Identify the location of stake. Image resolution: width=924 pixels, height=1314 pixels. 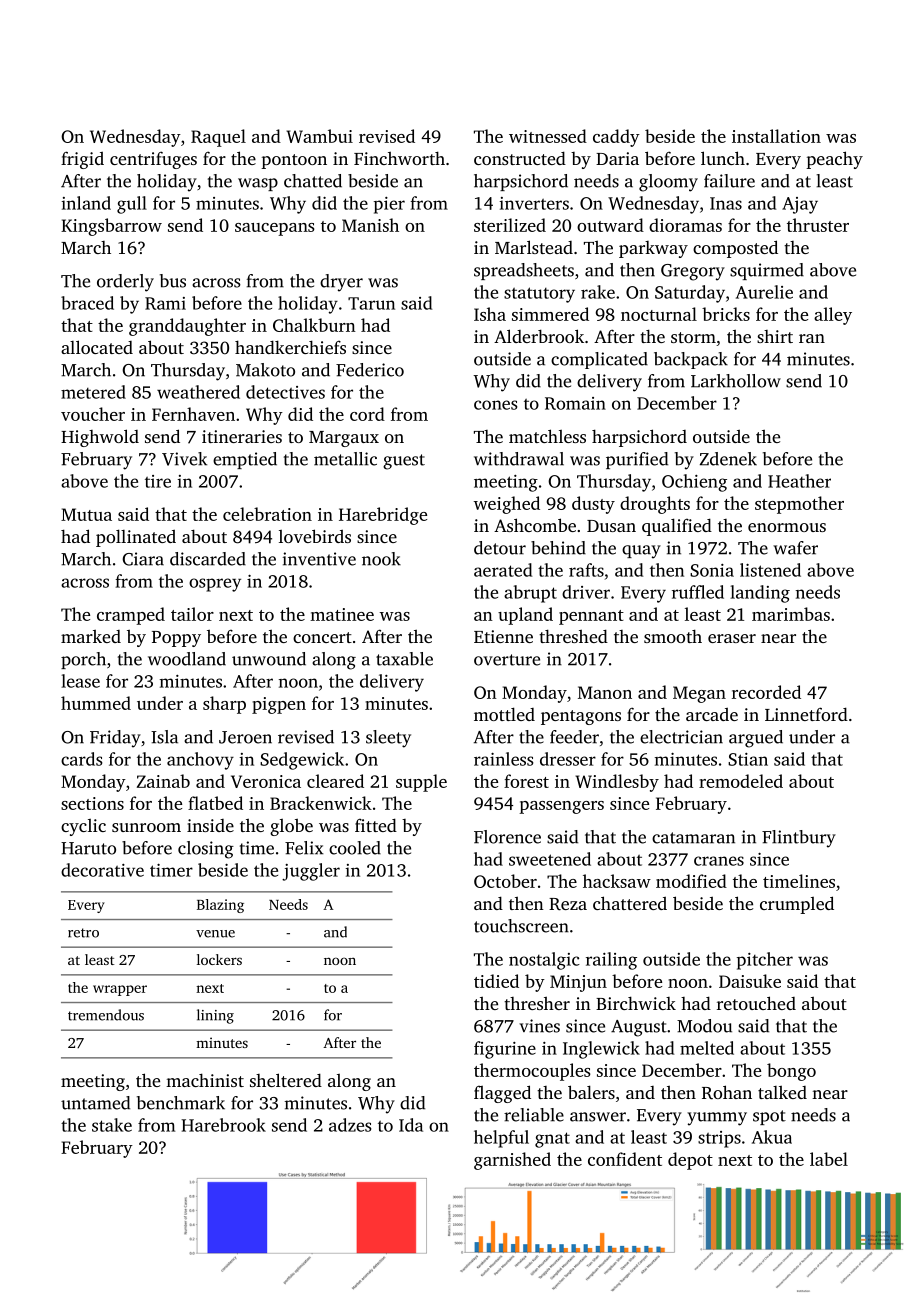
(112, 1125).
